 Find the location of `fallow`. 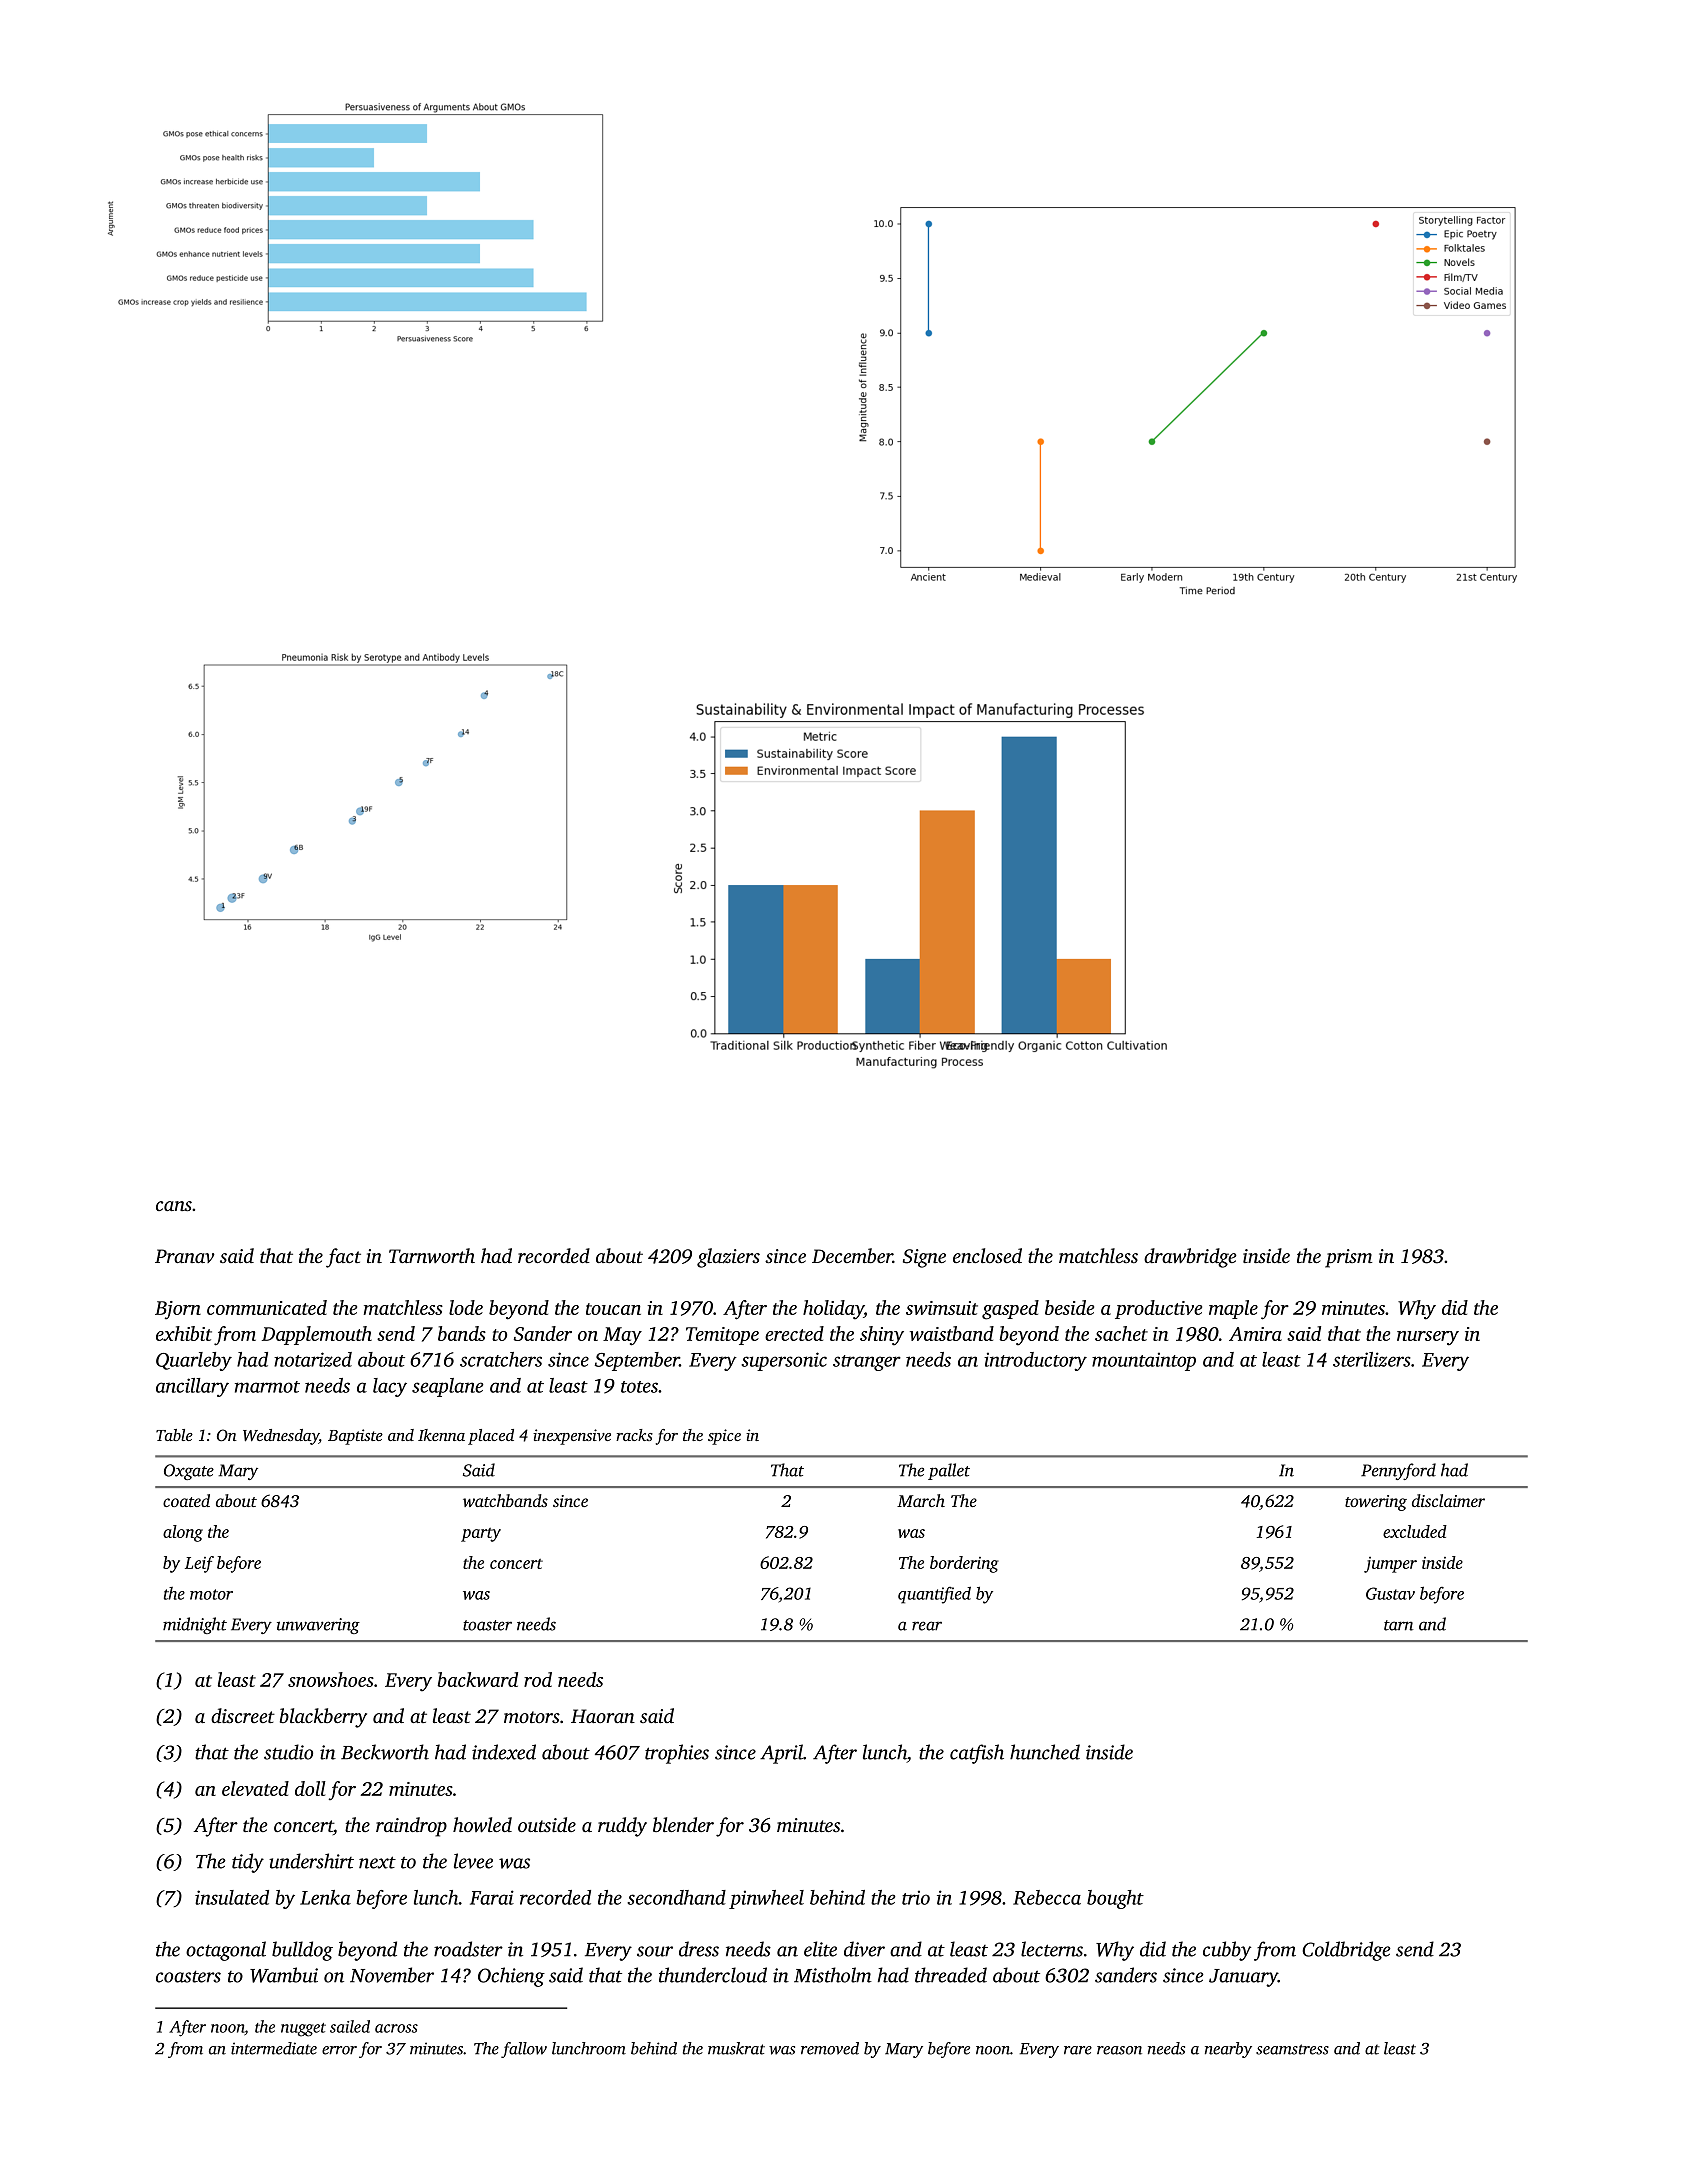

fallow is located at coordinates (524, 2050).
